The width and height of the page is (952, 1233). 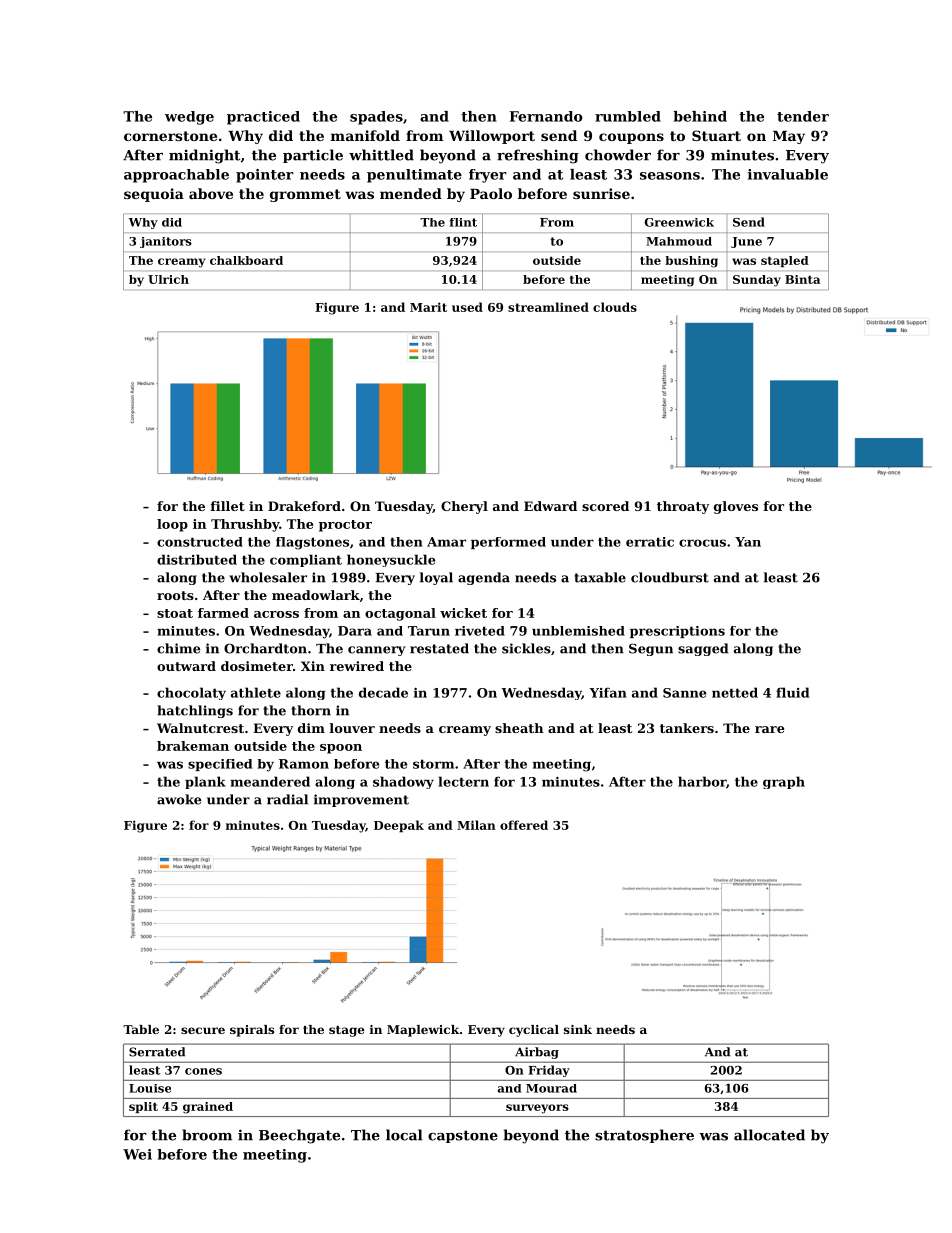 What do you see at coordinates (748, 542) in the page?
I see `Yan` at bounding box center [748, 542].
